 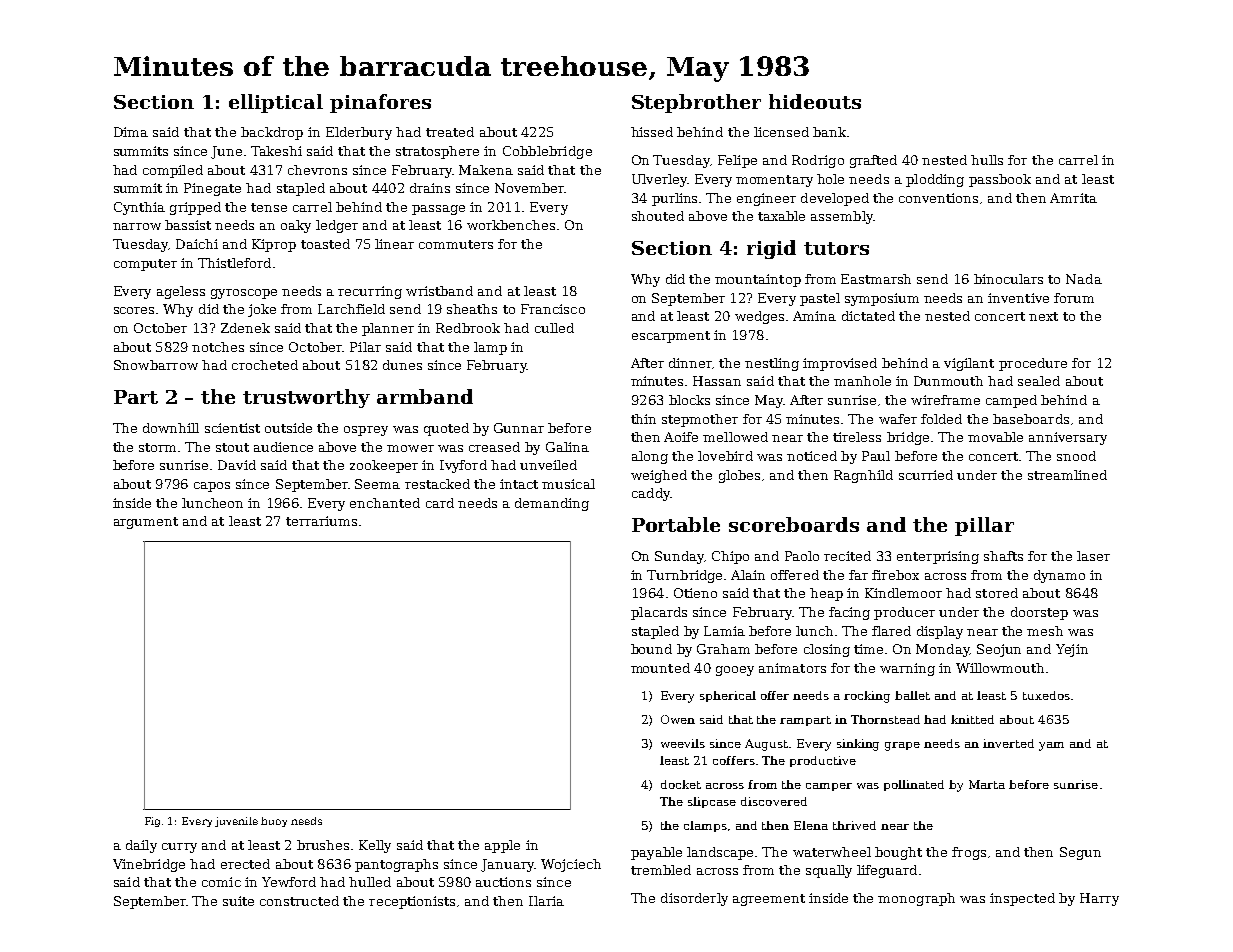 What do you see at coordinates (152, 822) in the screenshot?
I see `Fig` at bounding box center [152, 822].
